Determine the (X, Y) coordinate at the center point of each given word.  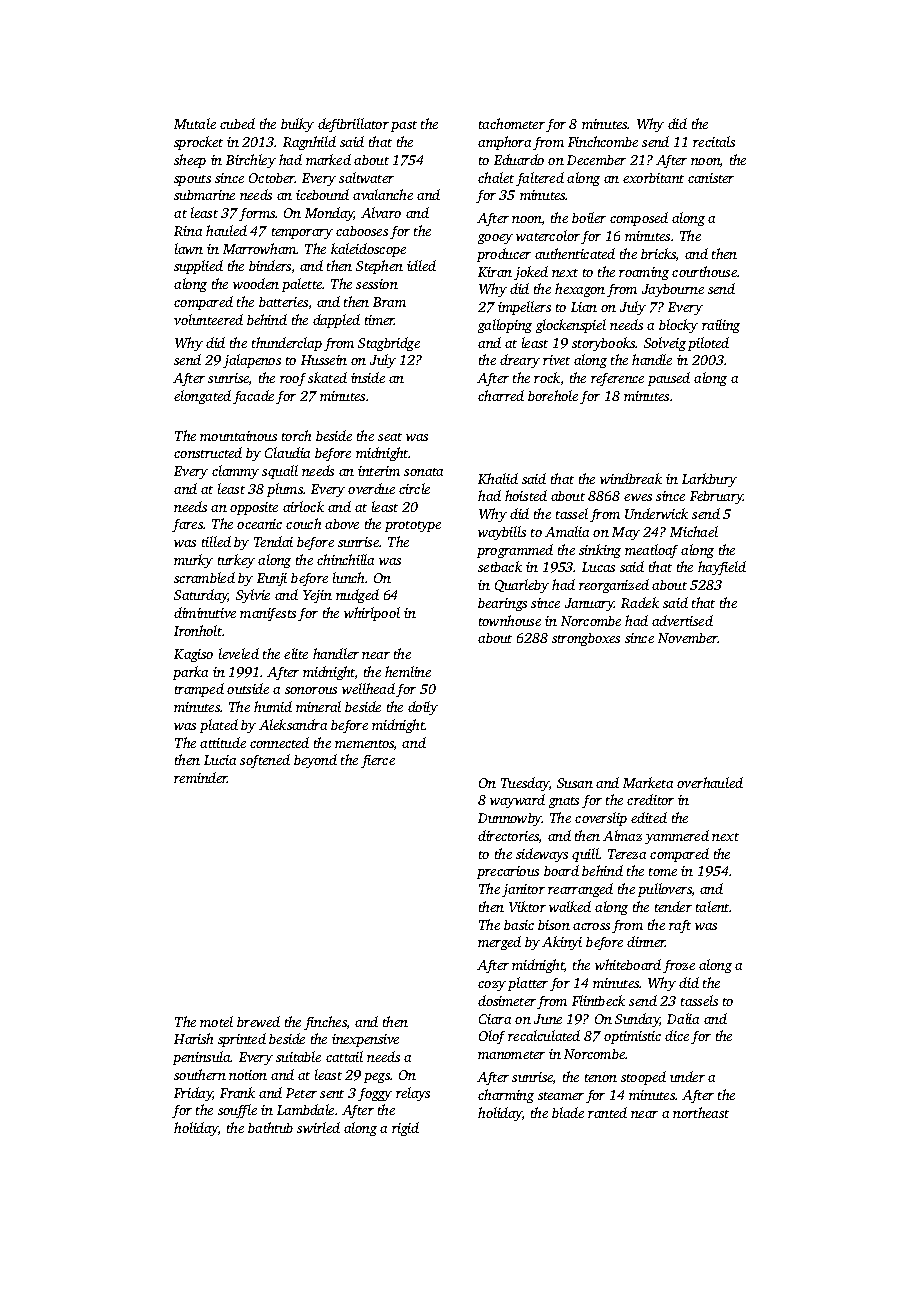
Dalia (683, 1018)
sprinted (242, 1040)
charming (506, 1096)
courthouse (704, 271)
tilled (216, 541)
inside (368, 377)
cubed (237, 123)
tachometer (512, 123)
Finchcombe (603, 141)
